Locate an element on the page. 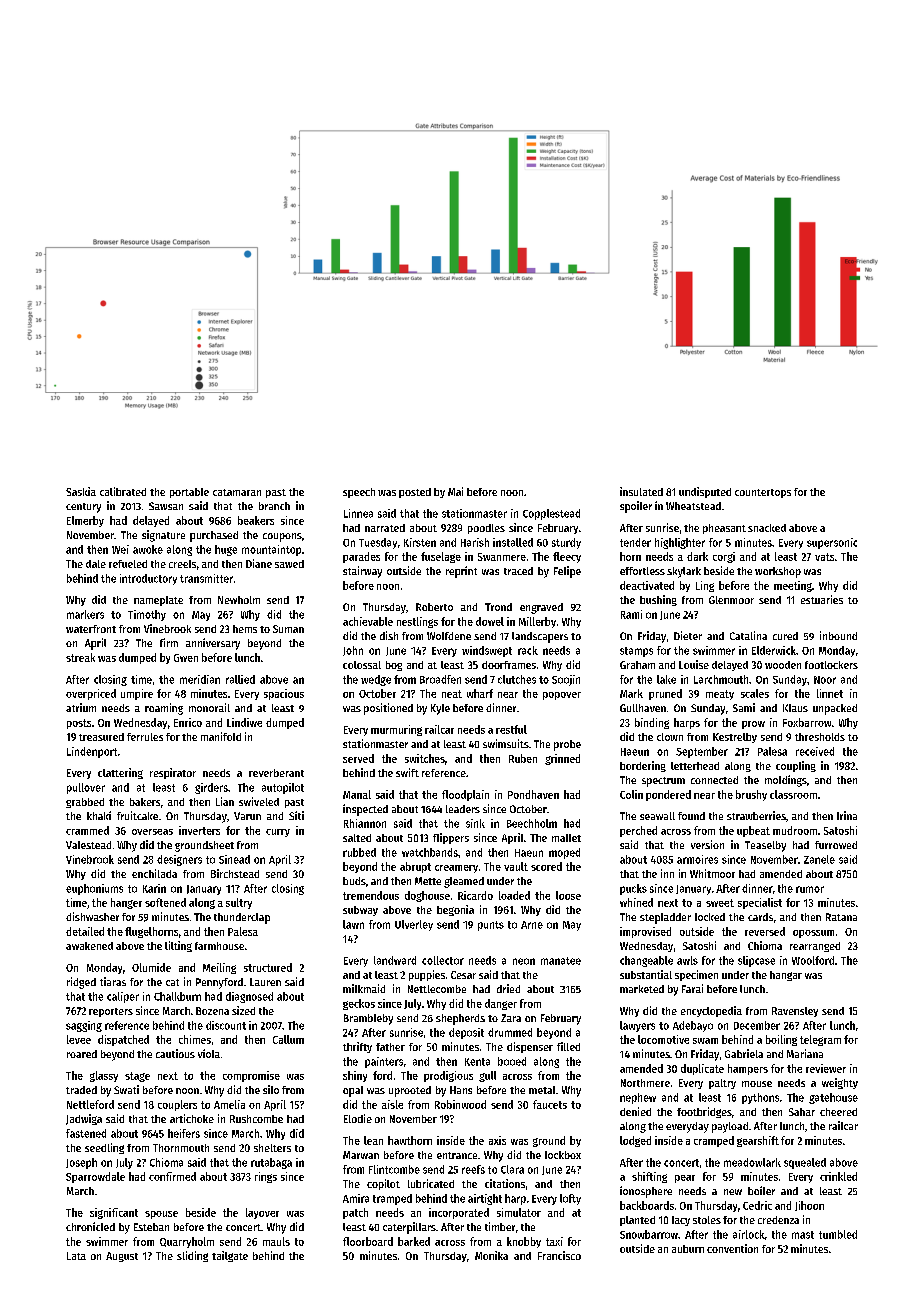 This document has width=924, height=1308. clown is located at coordinates (670, 737).
